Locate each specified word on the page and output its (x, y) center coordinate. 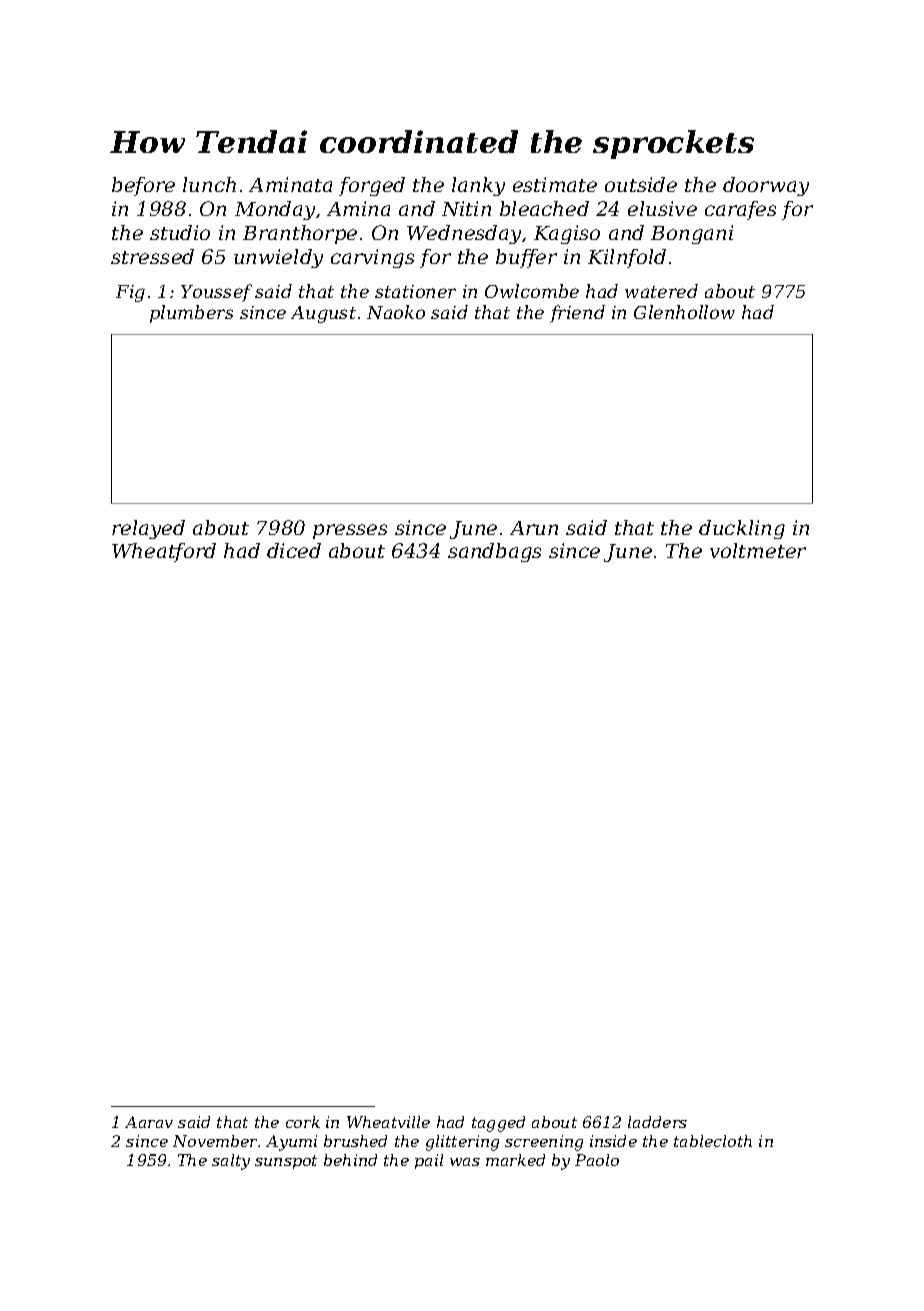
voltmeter (758, 550)
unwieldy (278, 258)
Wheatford (164, 552)
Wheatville (388, 1122)
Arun (534, 528)
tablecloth (713, 1141)
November (216, 1141)
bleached (544, 208)
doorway (766, 186)
